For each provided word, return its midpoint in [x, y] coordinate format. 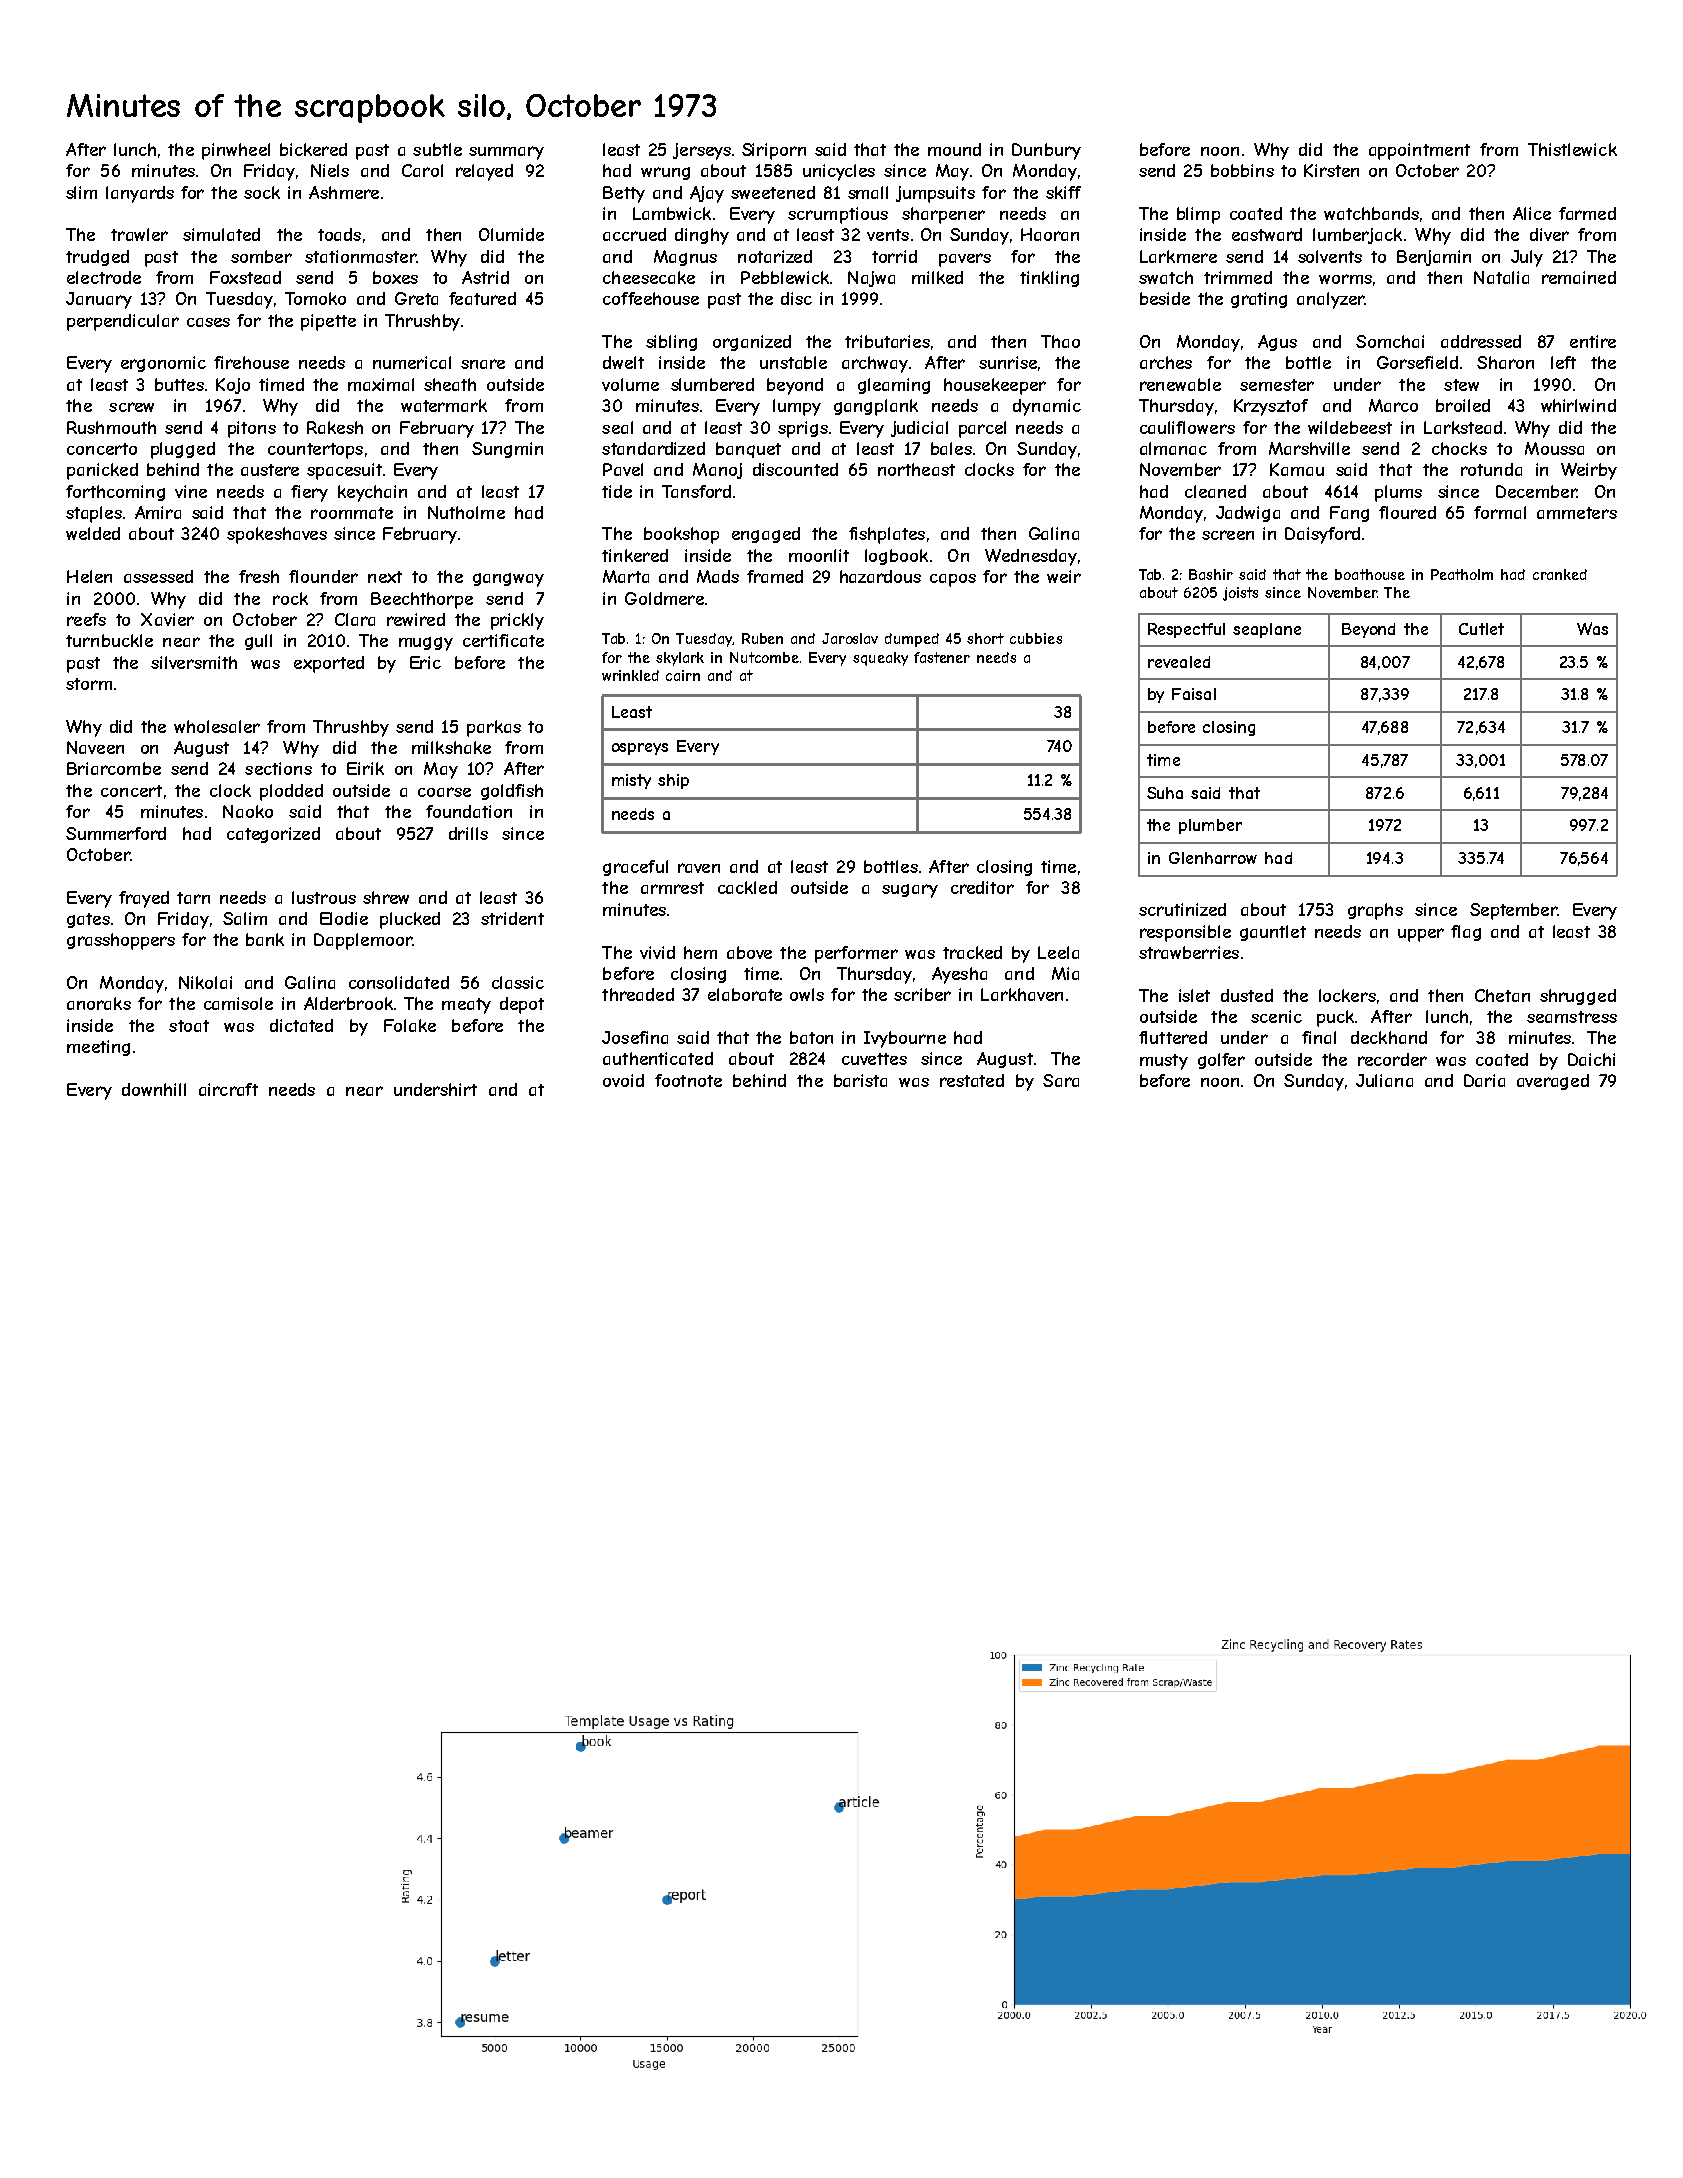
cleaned [1215, 491]
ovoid [623, 1080]
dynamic [1047, 407]
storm [89, 684]
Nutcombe [764, 657]
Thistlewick [1572, 149]
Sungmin [507, 450]
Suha [1165, 793]
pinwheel [236, 151]
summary [506, 153]
